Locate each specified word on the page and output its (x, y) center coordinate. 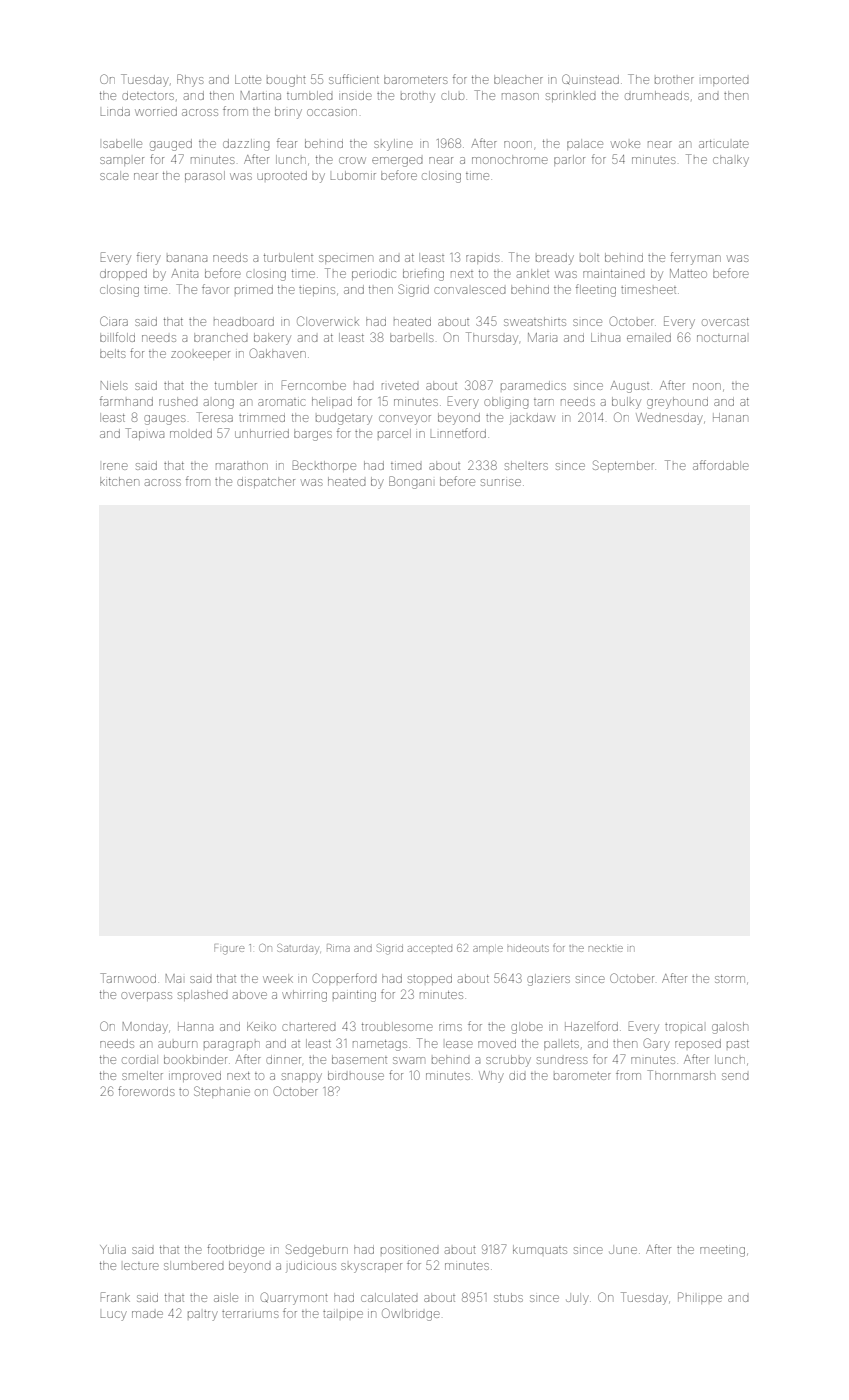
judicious (311, 1268)
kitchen (119, 481)
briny (288, 113)
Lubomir (353, 175)
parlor (569, 160)
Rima (338, 948)
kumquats (540, 1249)
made (147, 1314)
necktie (606, 948)
